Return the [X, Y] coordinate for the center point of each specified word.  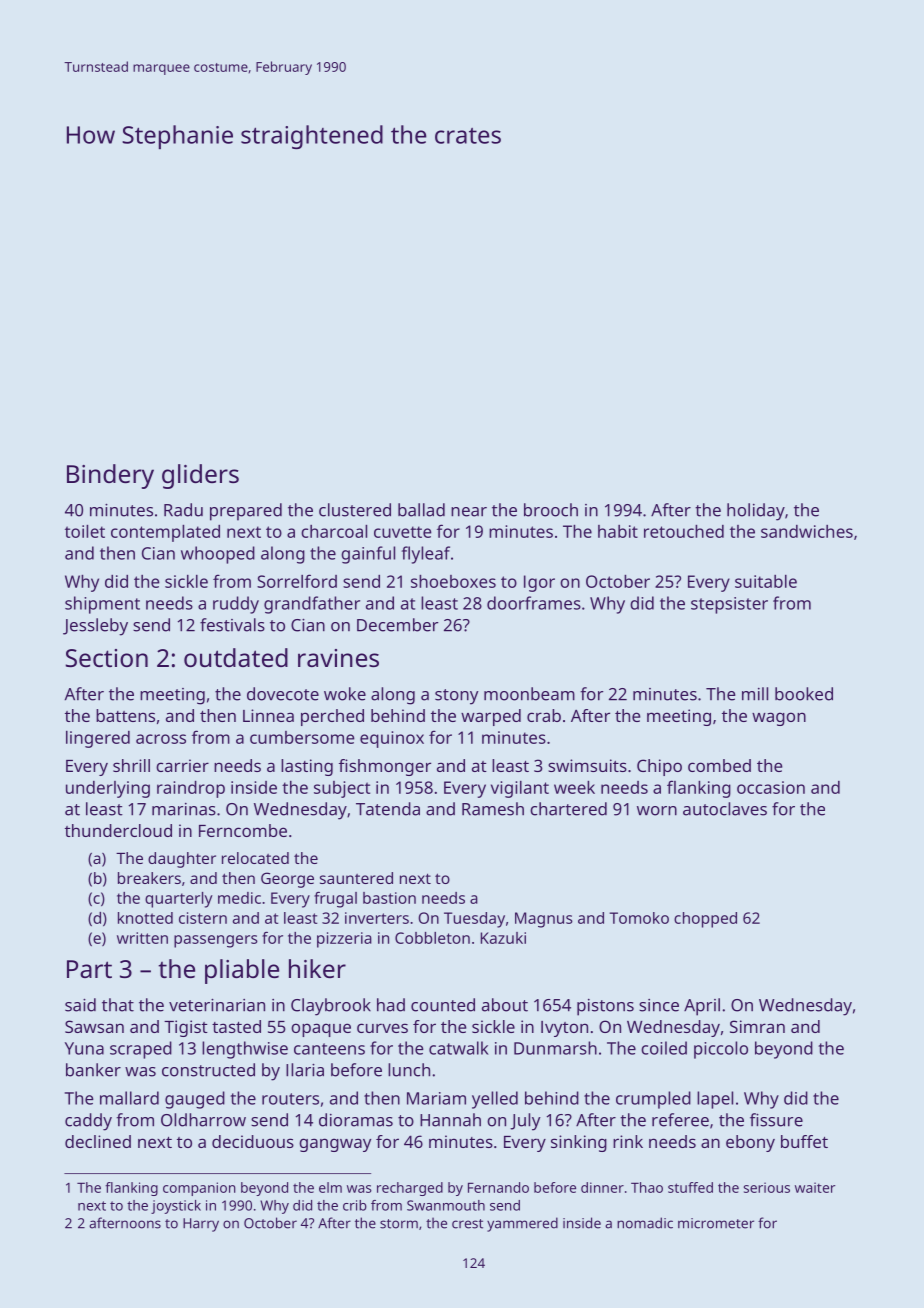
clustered [355, 510]
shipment [102, 605]
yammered [522, 1224]
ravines [338, 658]
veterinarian [217, 1005]
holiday [756, 512]
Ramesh [493, 809]
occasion [771, 787]
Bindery [110, 476]
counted [443, 1005]
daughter [182, 860]
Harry [201, 1225]
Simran [757, 1026]
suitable [766, 581]
